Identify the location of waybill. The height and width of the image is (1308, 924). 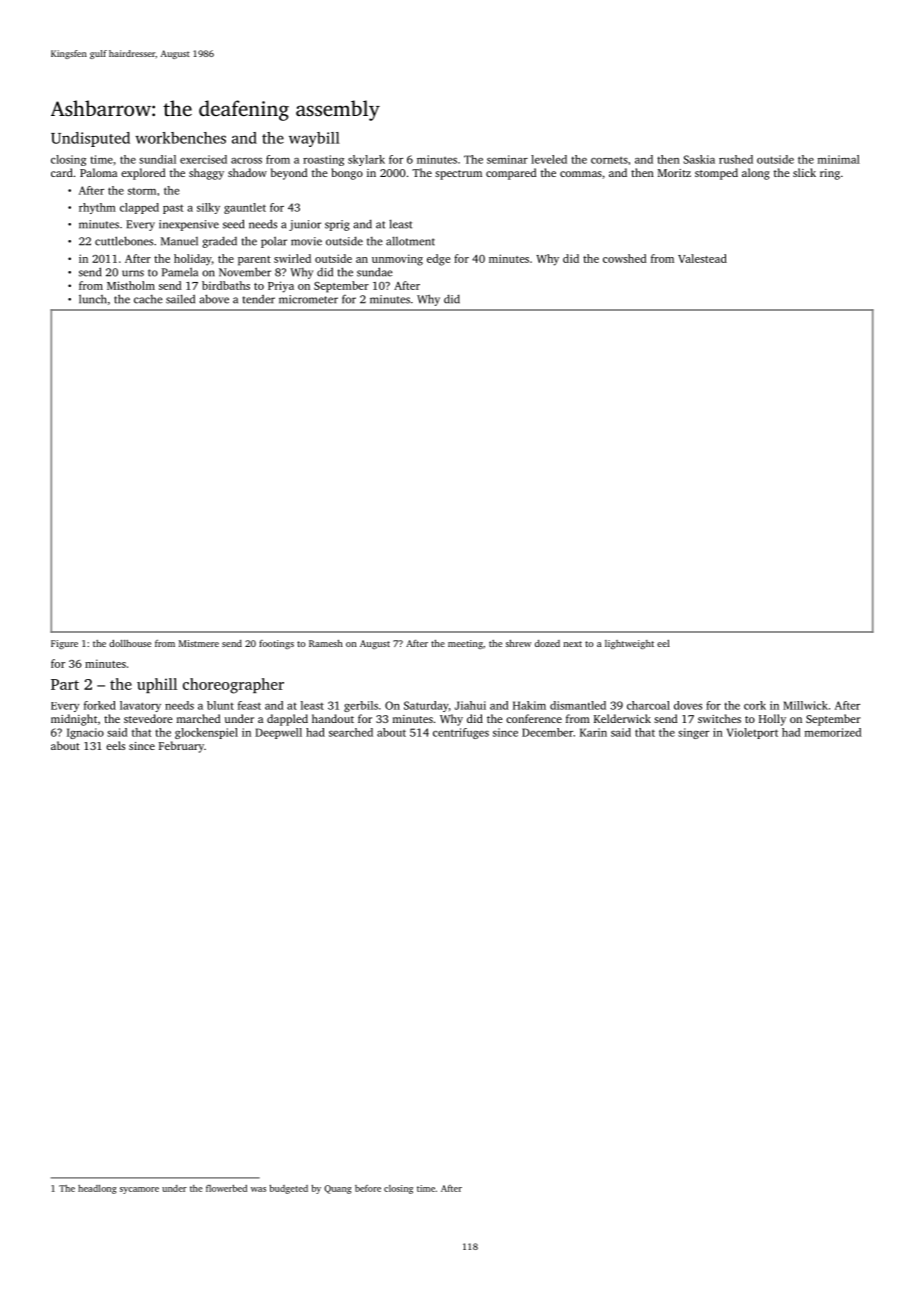
(314, 139).
